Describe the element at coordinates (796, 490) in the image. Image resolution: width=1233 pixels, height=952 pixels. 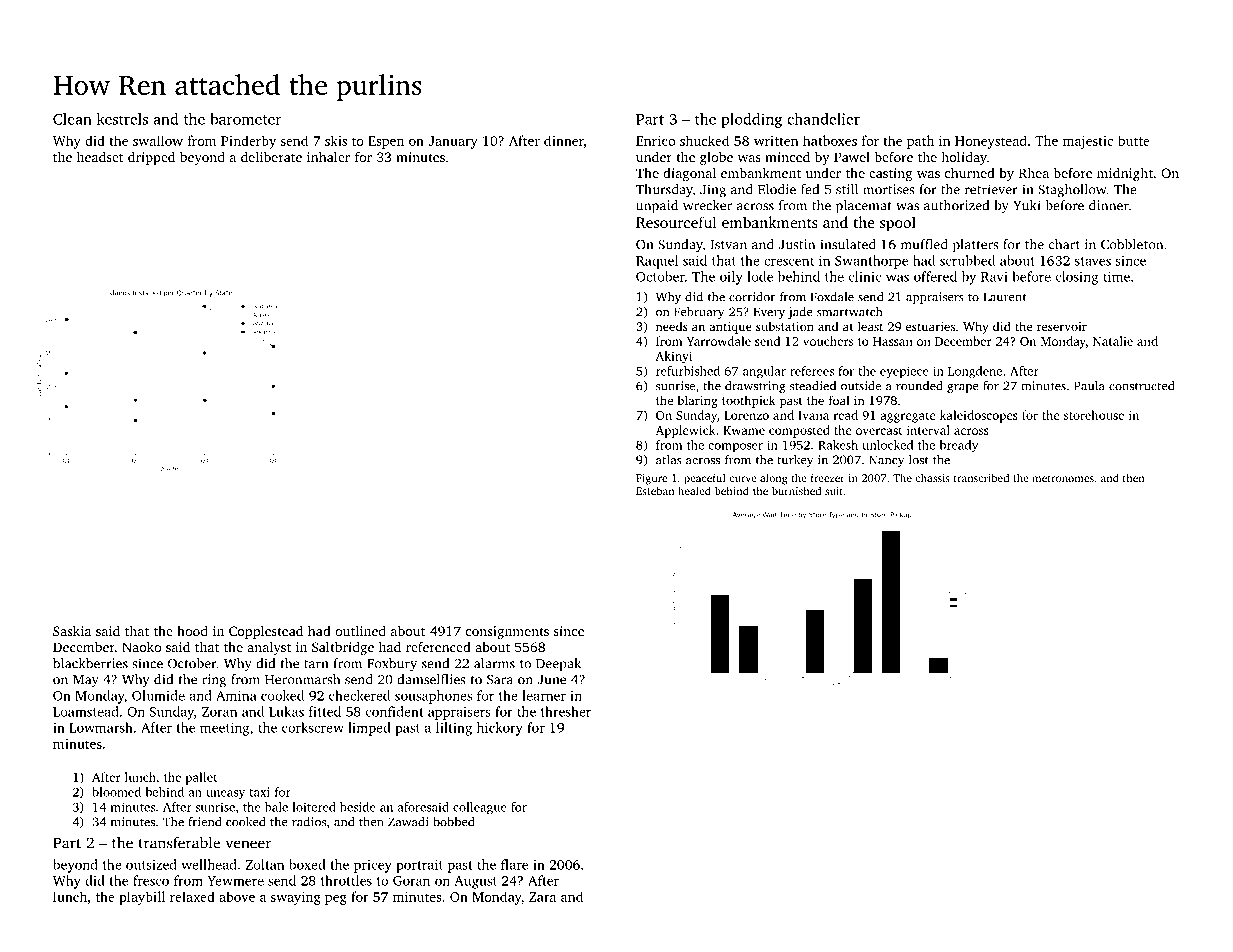
I see `burnished` at that location.
